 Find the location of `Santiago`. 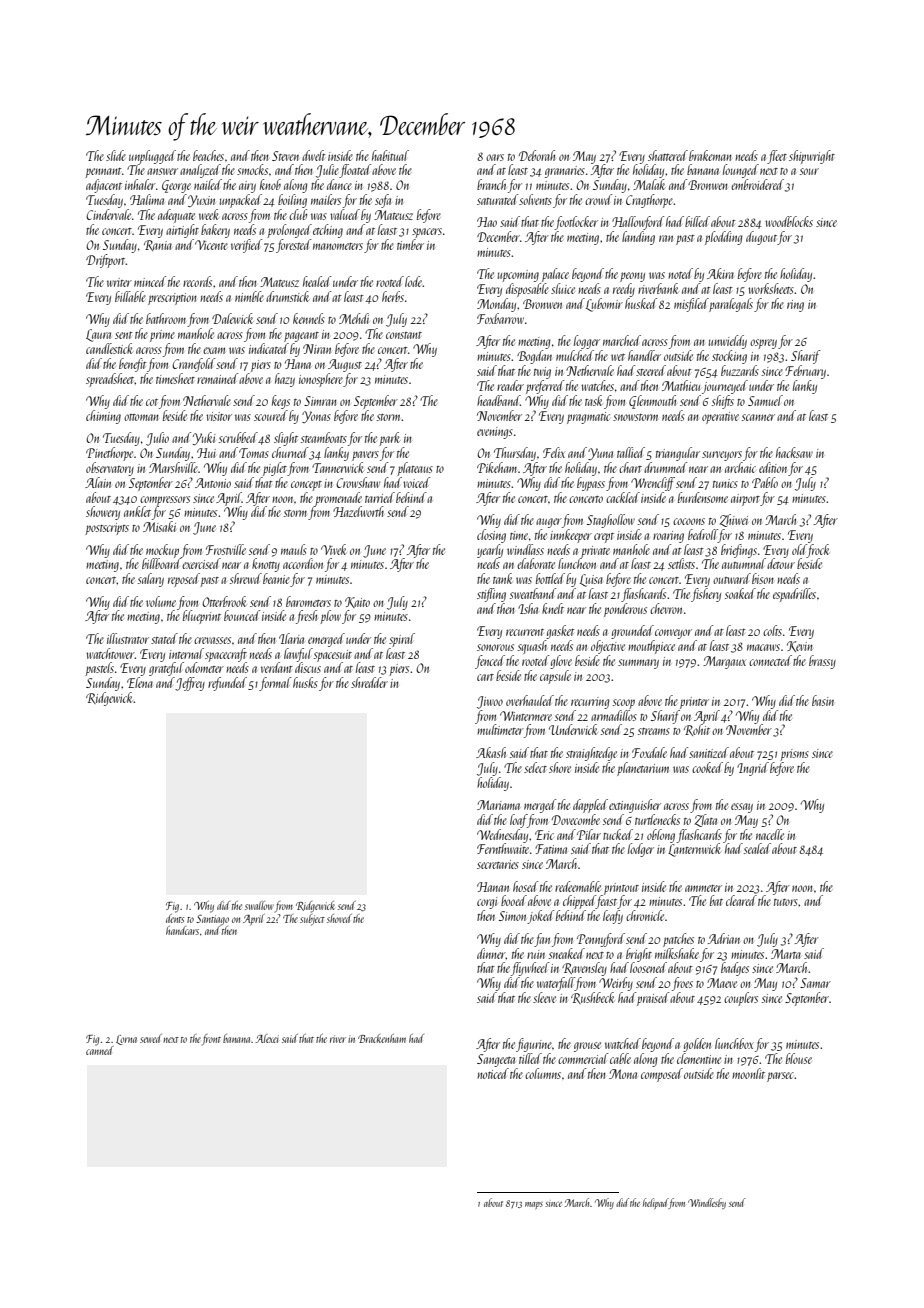

Santiago is located at coordinates (212, 920).
